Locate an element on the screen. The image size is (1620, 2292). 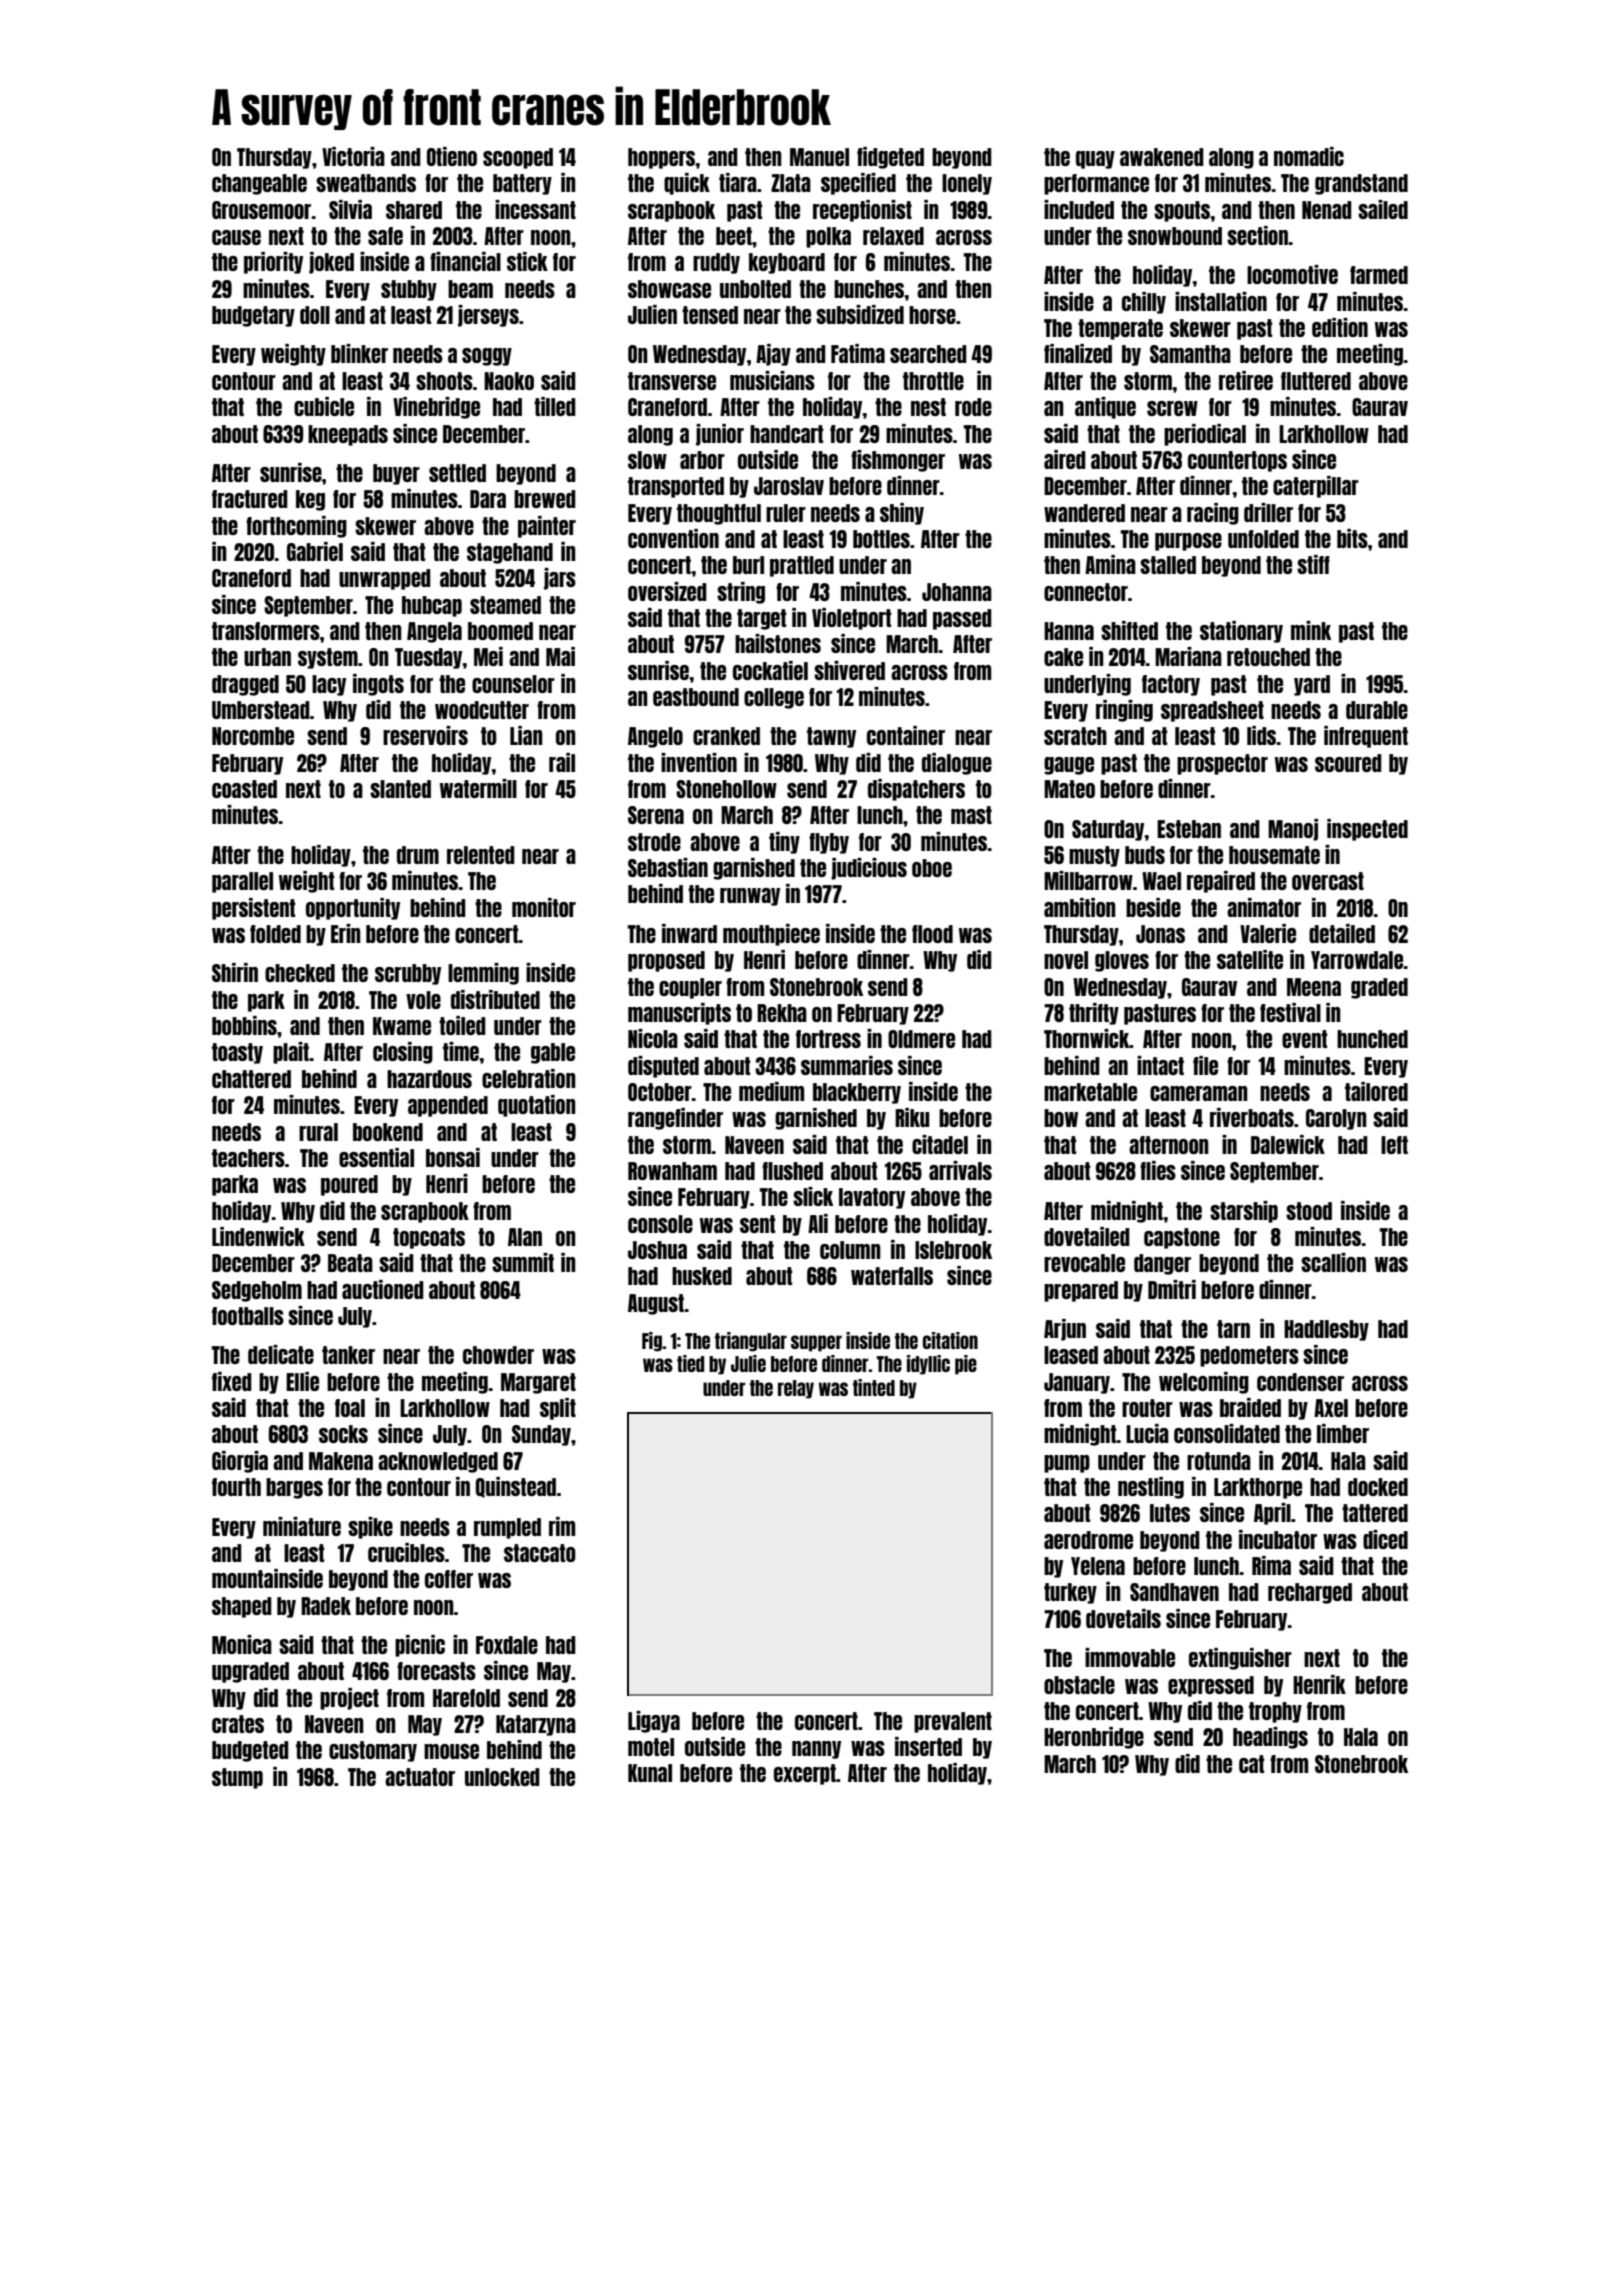
changeable is located at coordinates (259, 184).
